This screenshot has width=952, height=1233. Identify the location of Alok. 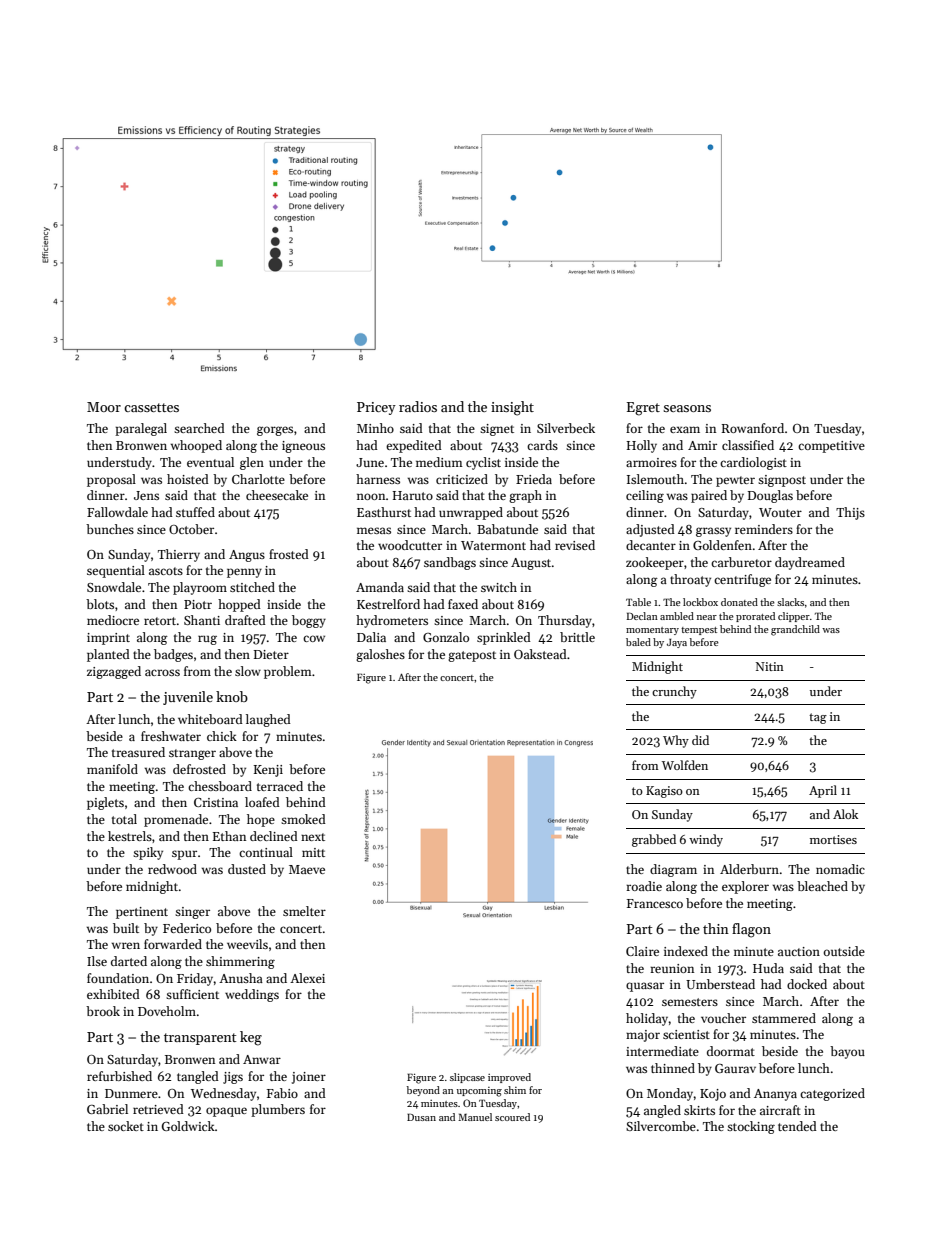
(845, 814).
